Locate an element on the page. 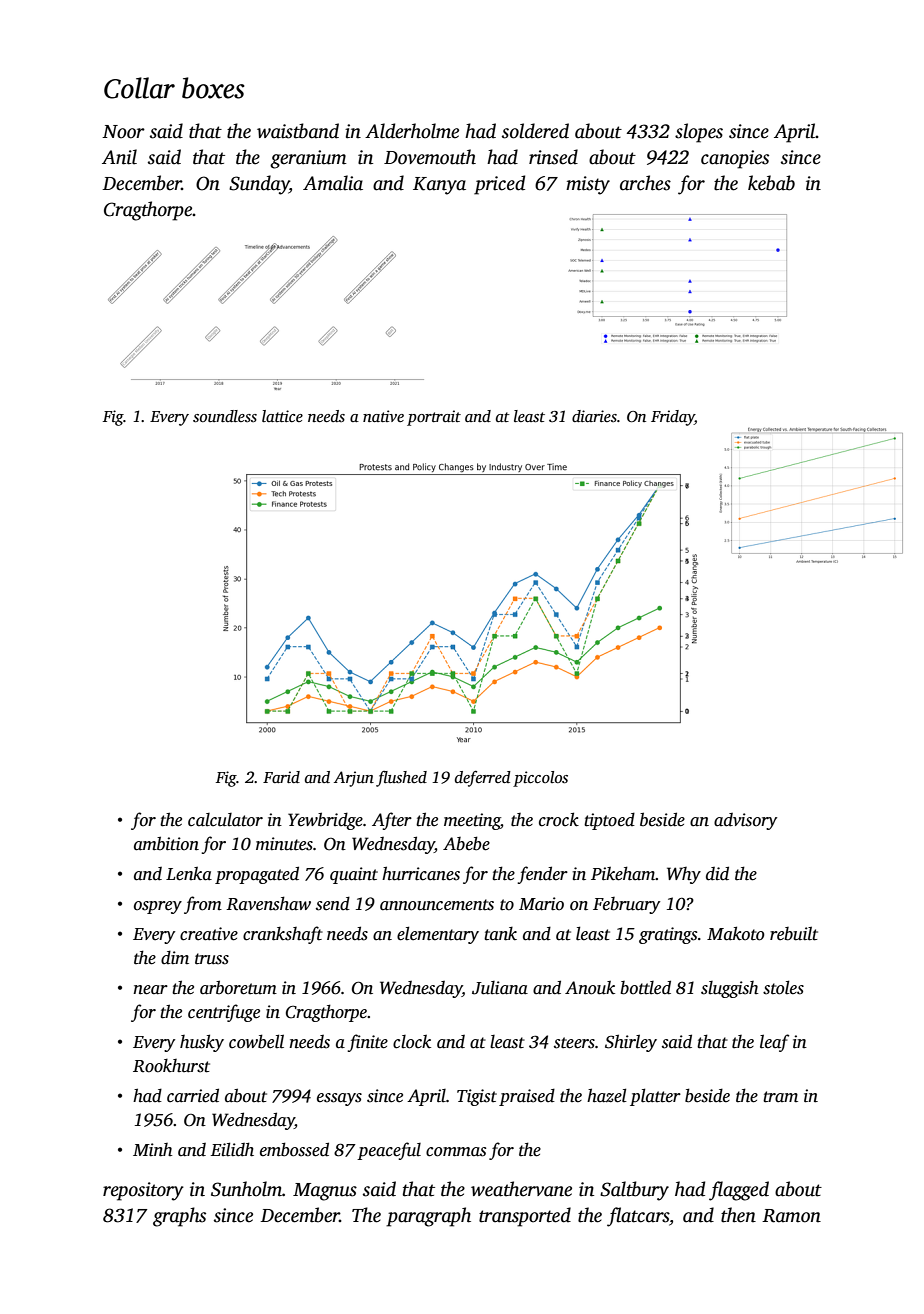 The height and width of the document is (1314, 924). leaf is located at coordinates (774, 1043).
